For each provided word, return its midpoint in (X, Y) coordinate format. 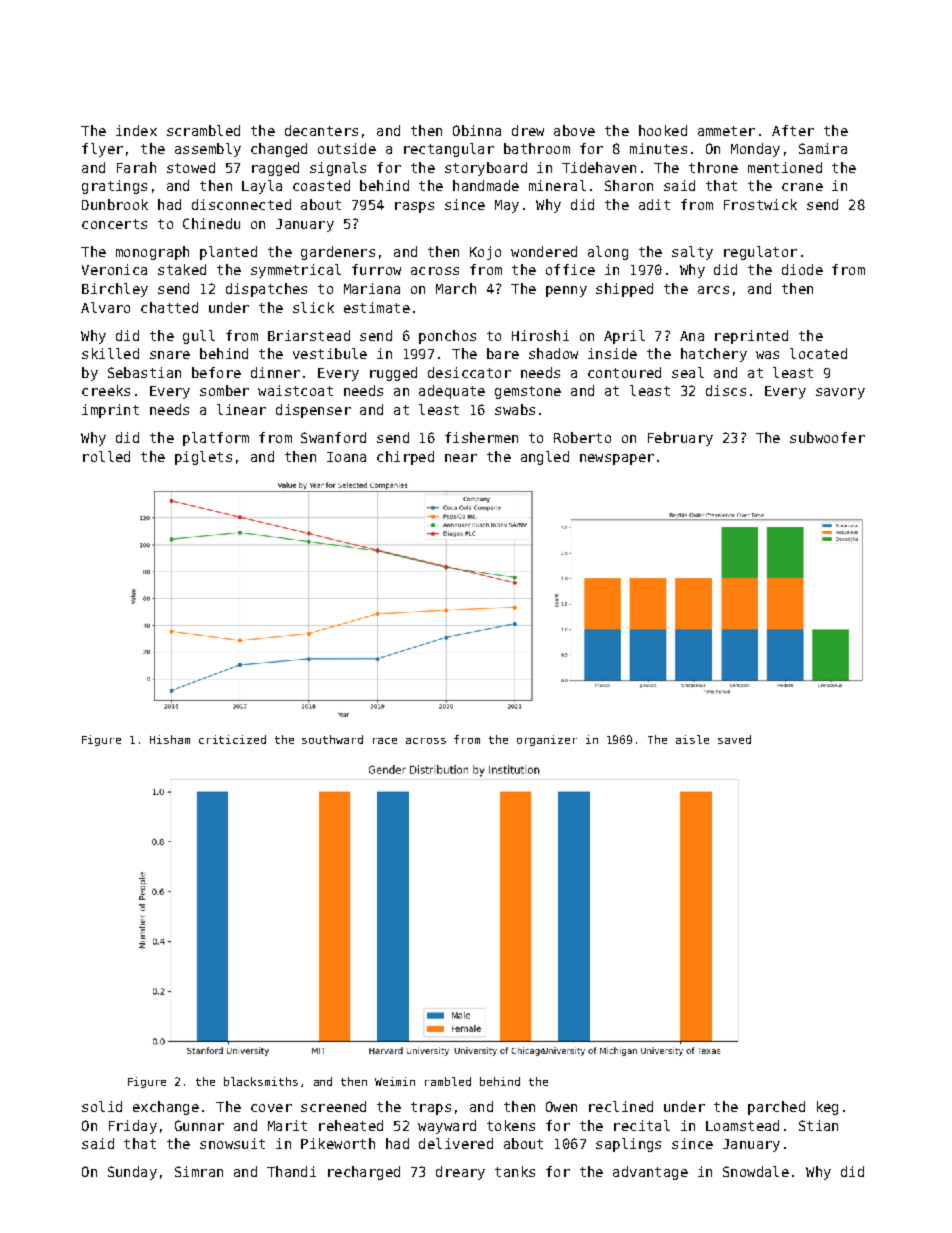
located (818, 353)
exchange (166, 1108)
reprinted (751, 337)
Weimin (395, 1081)
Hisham (170, 739)
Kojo (485, 253)
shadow (553, 353)
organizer (547, 740)
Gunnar (199, 1125)
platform (216, 439)
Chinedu (211, 223)
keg (827, 1108)
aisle (692, 739)
